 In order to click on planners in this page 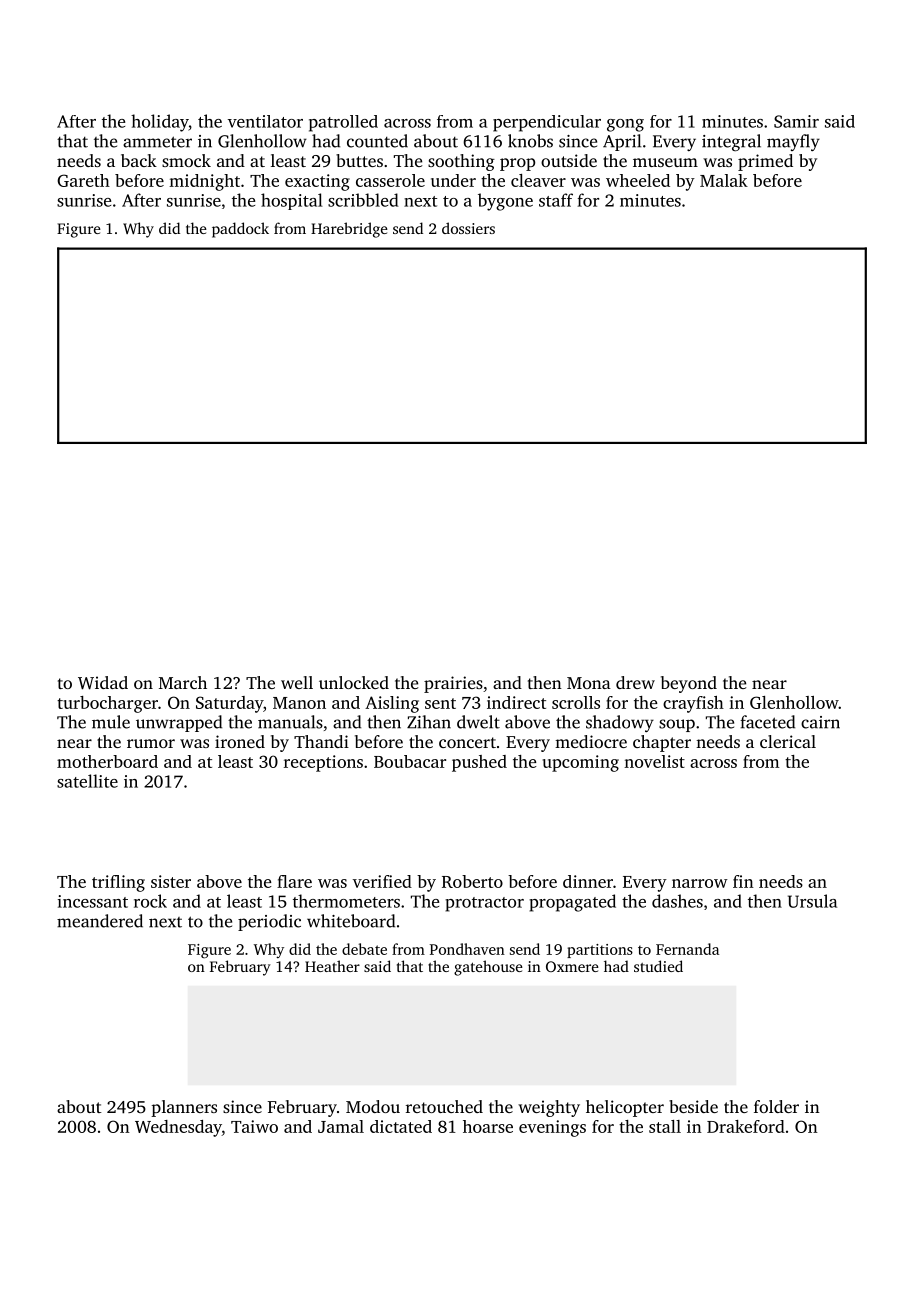, I will do `click(184, 1108)`.
